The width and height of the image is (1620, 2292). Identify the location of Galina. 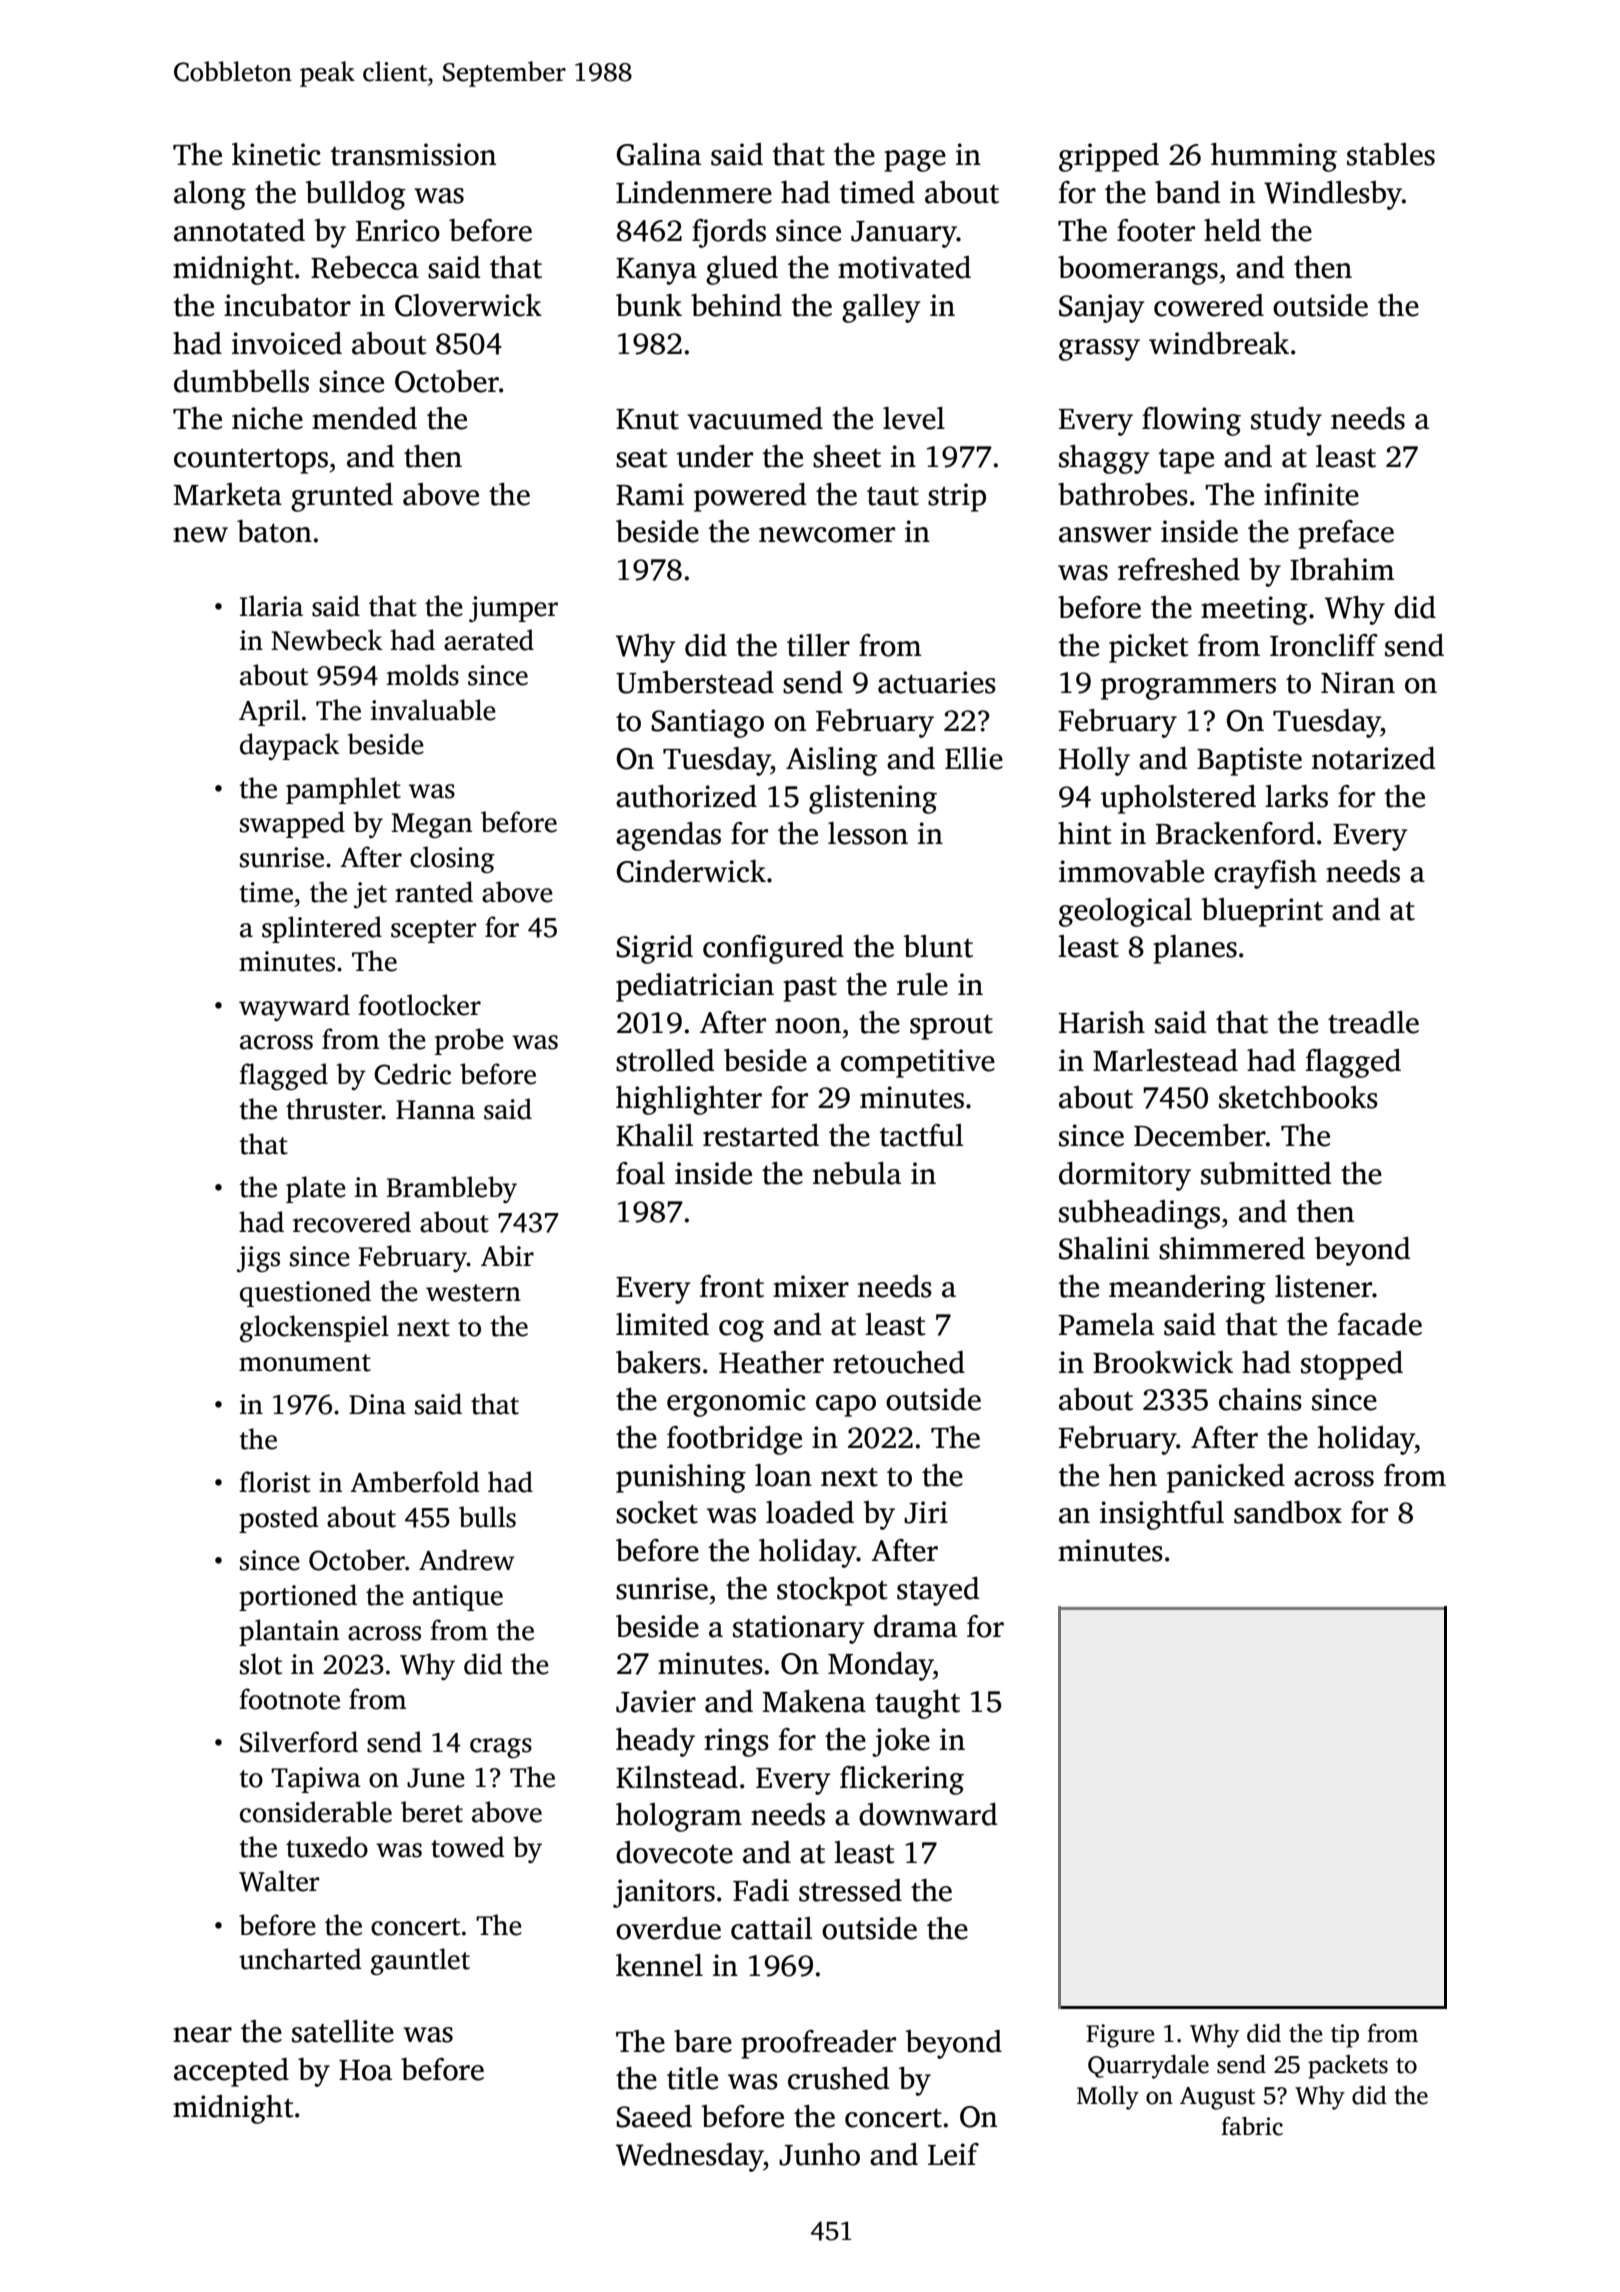
(659, 154).
